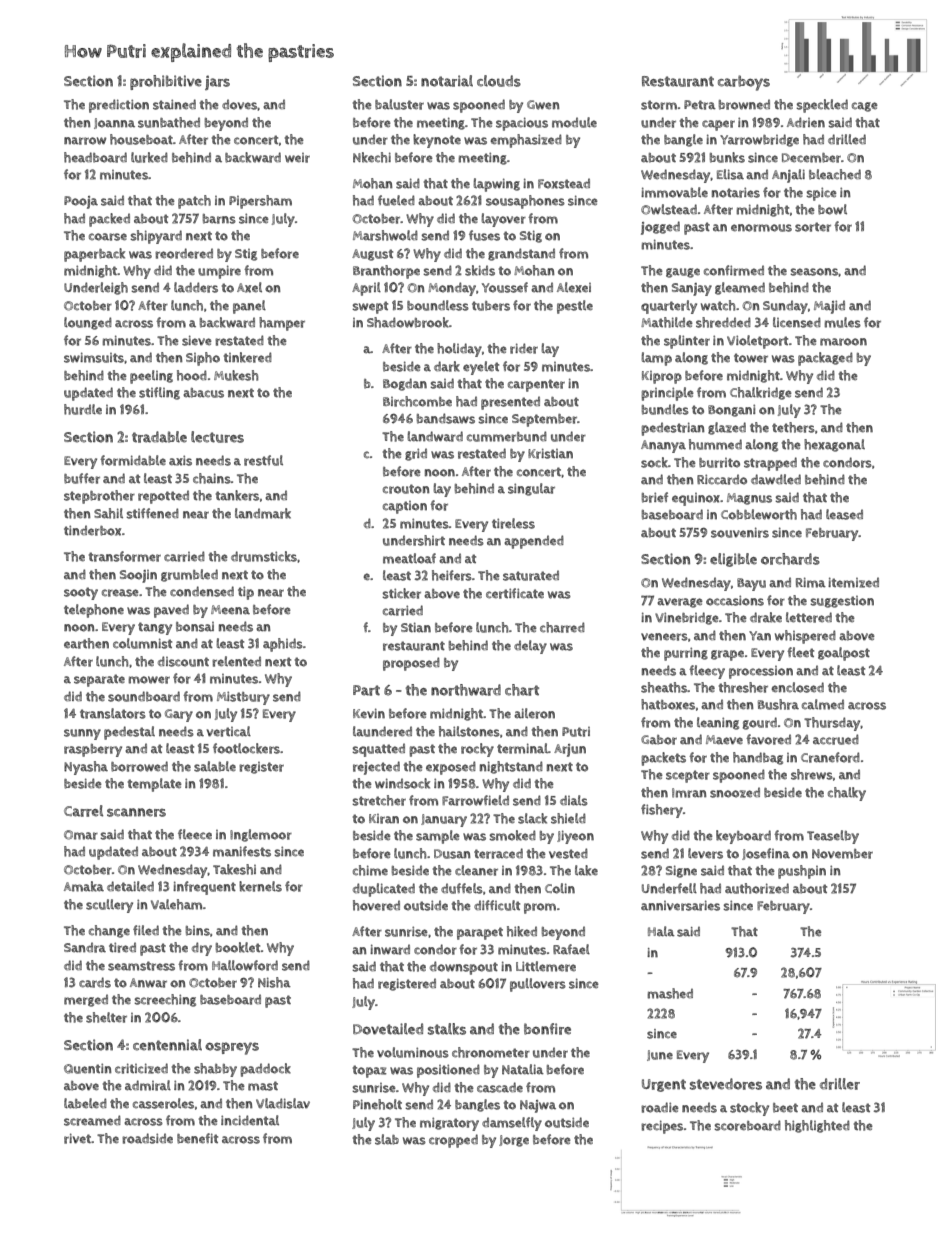 The image size is (952, 1233). Describe the element at coordinates (85, 141) in the image. I see `narrow` at that location.
